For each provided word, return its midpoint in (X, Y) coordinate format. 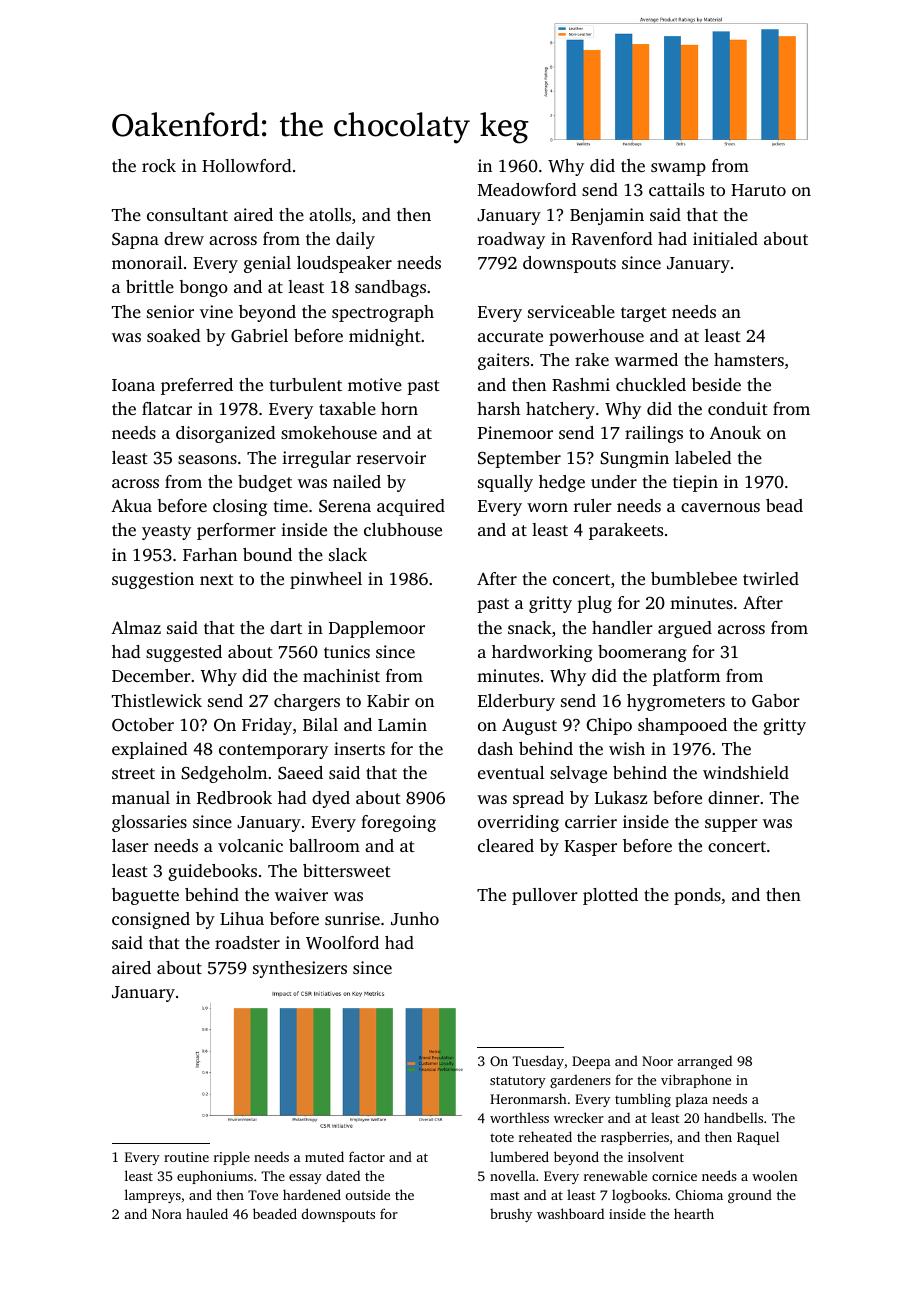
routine (186, 1157)
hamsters (749, 359)
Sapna (135, 241)
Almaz (136, 627)
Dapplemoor (377, 629)
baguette (145, 896)
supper (731, 825)
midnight (385, 337)
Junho (415, 919)
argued (685, 629)
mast (504, 1196)
